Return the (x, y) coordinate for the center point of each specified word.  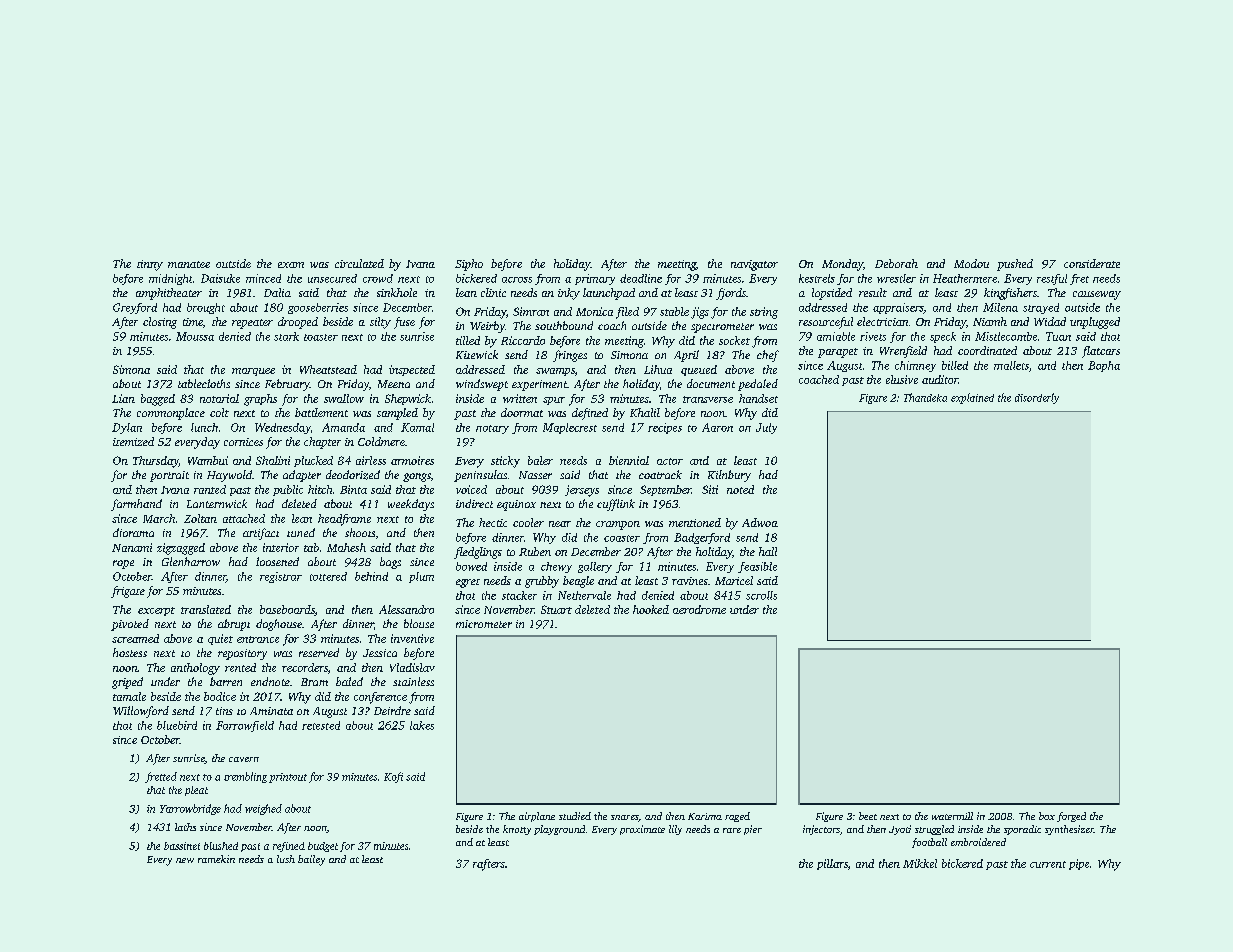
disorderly (1037, 398)
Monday (842, 265)
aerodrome (699, 609)
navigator (754, 265)
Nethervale (584, 595)
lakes (422, 725)
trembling (245, 777)
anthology (195, 669)
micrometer (484, 624)
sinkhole (397, 292)
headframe (344, 520)
